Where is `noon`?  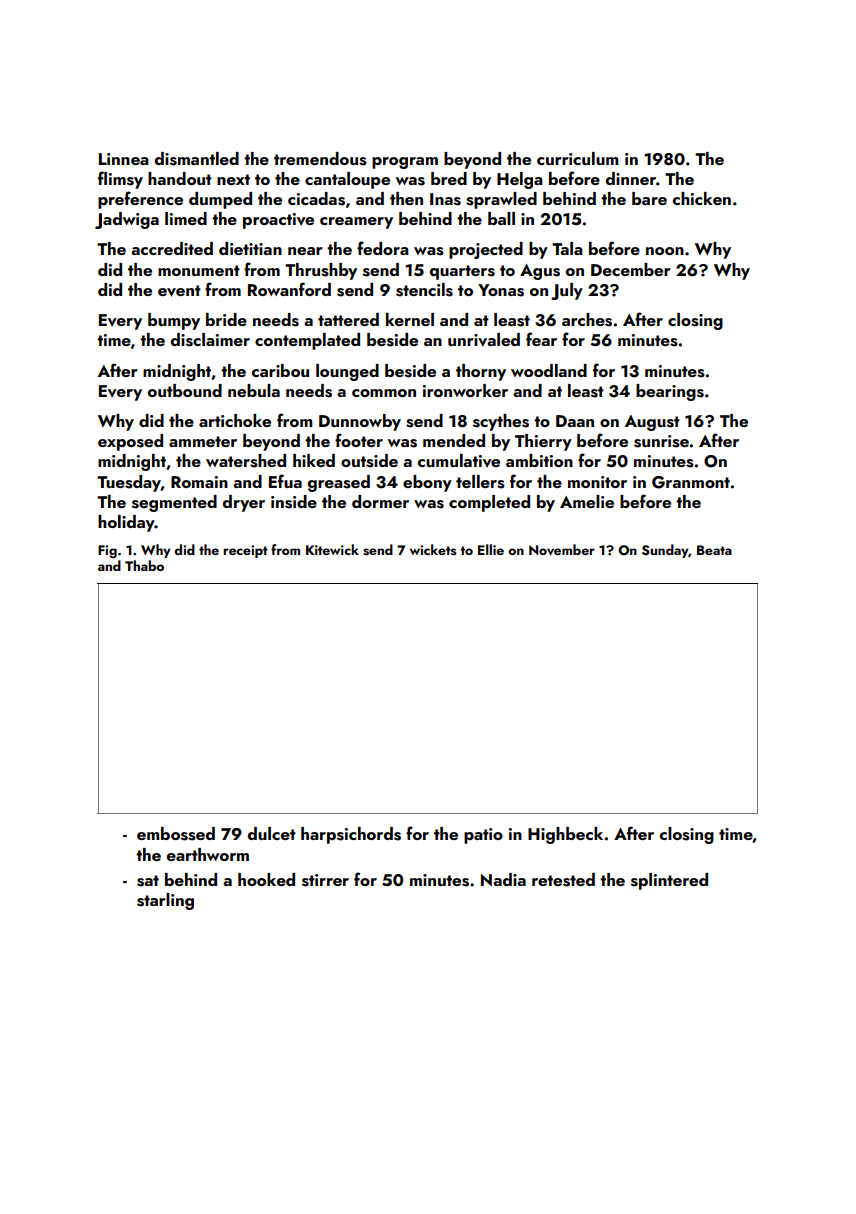 noon is located at coordinates (665, 251).
